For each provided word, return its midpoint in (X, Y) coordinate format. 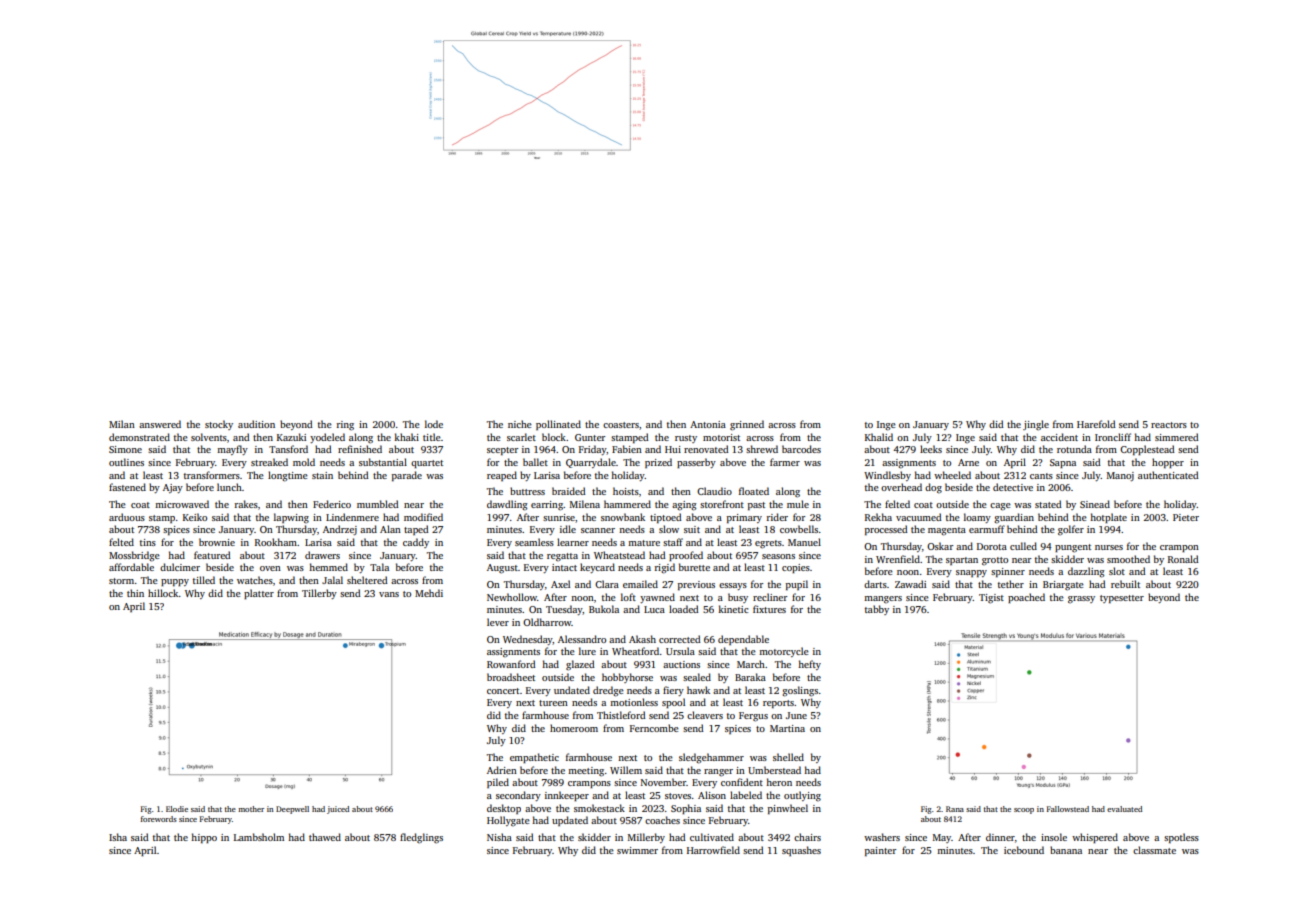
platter (259, 594)
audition (256, 424)
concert (503, 691)
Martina (787, 728)
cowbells (799, 529)
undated (572, 690)
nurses (1109, 547)
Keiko (195, 517)
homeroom (574, 728)
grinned (747, 425)
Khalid (879, 437)
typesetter (1122, 599)
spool (673, 703)
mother (251, 809)
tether (1011, 584)
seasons (778, 556)
